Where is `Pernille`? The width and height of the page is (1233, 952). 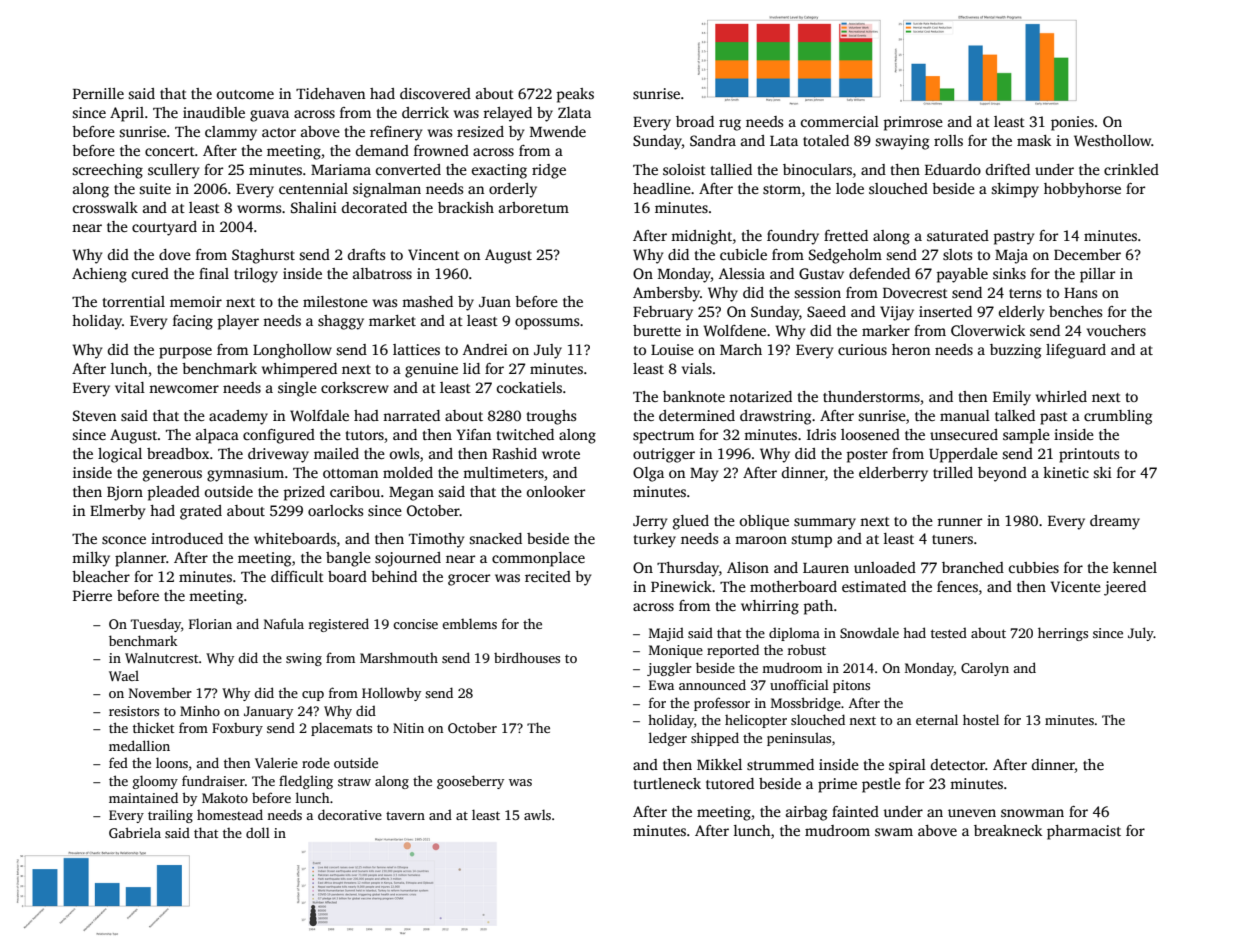 Pernille is located at coordinates (98, 93).
